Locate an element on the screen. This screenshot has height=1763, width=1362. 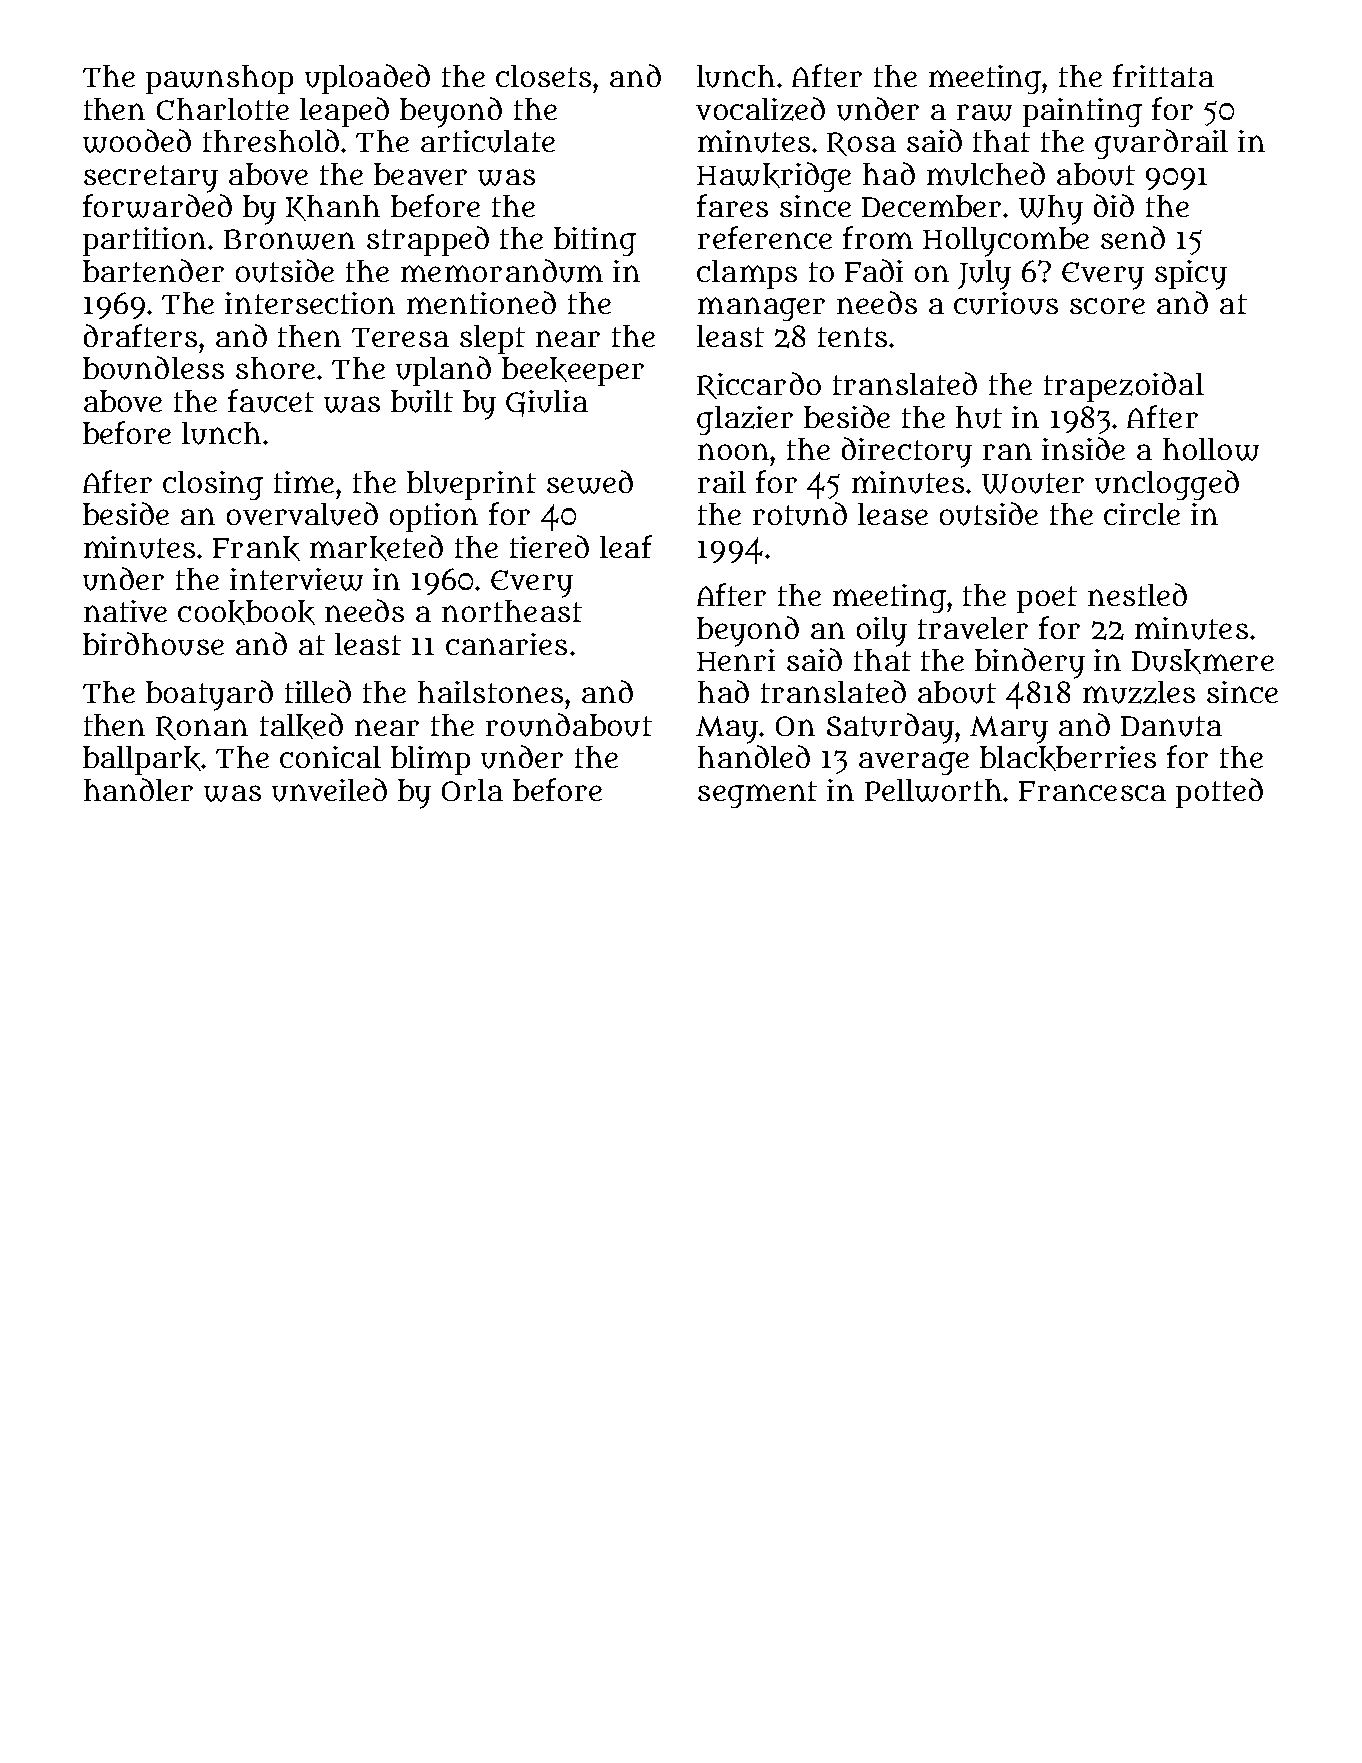
Ronan is located at coordinates (202, 728).
